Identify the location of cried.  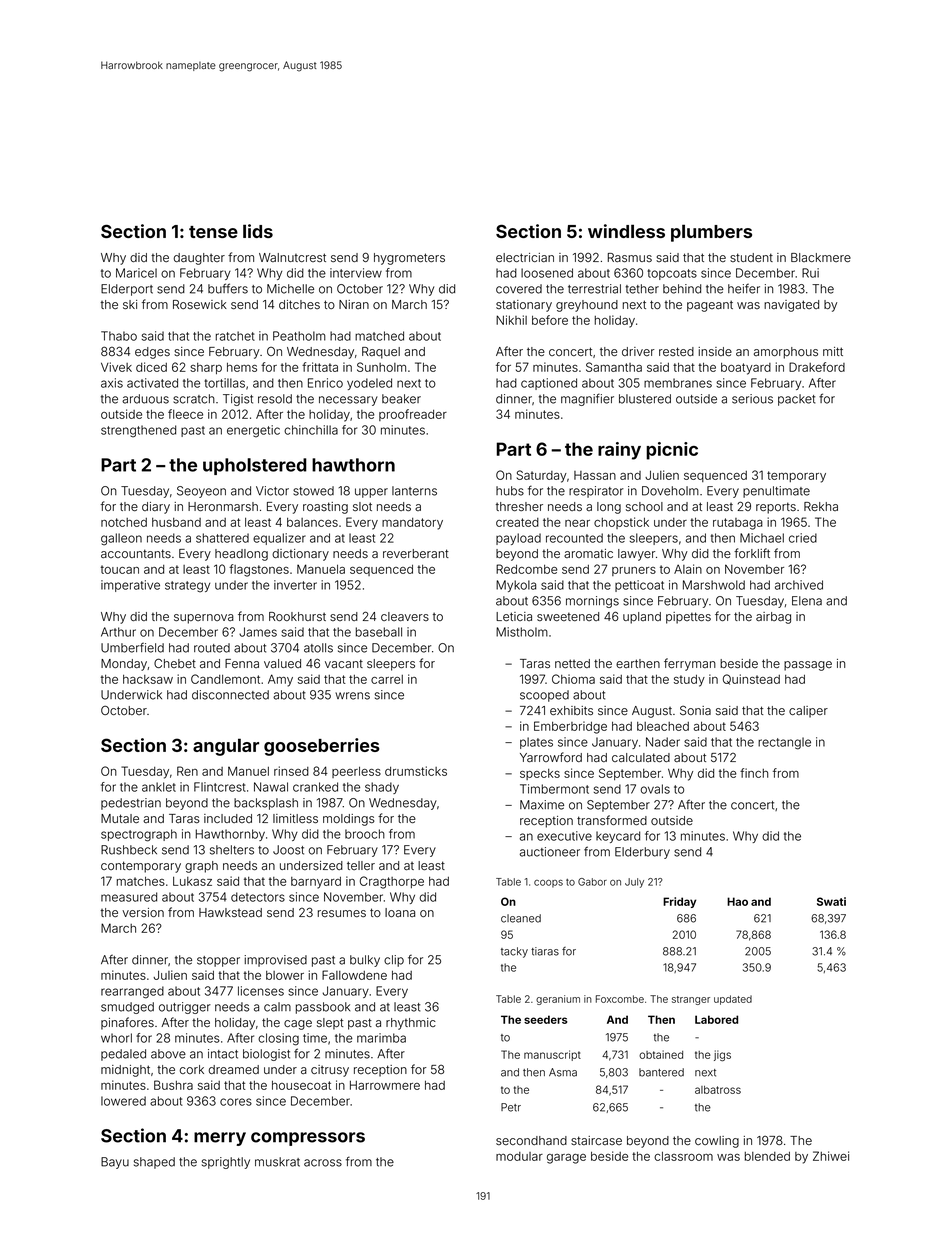
(803, 538).
